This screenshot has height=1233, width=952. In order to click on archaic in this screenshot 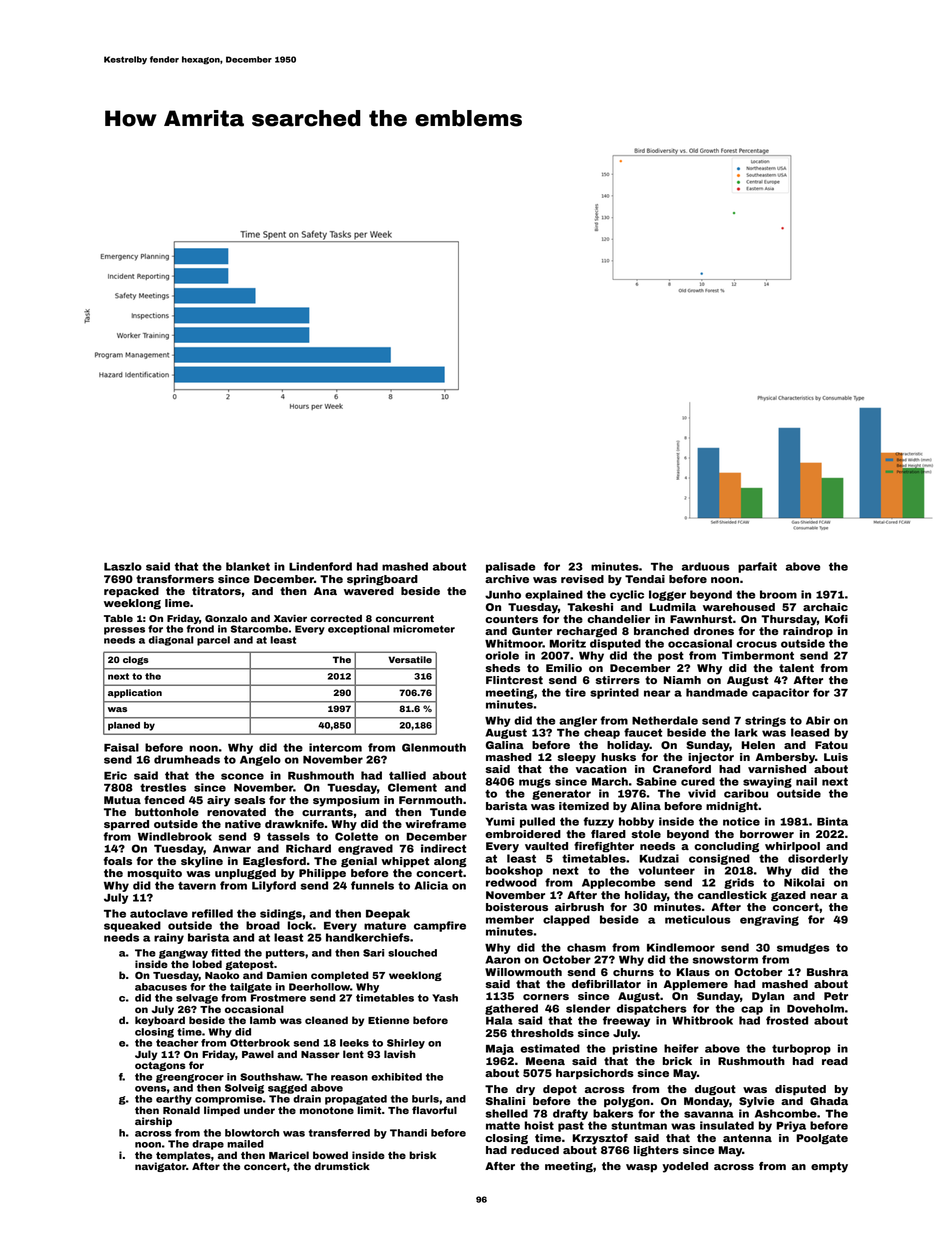, I will do `click(825, 607)`.
